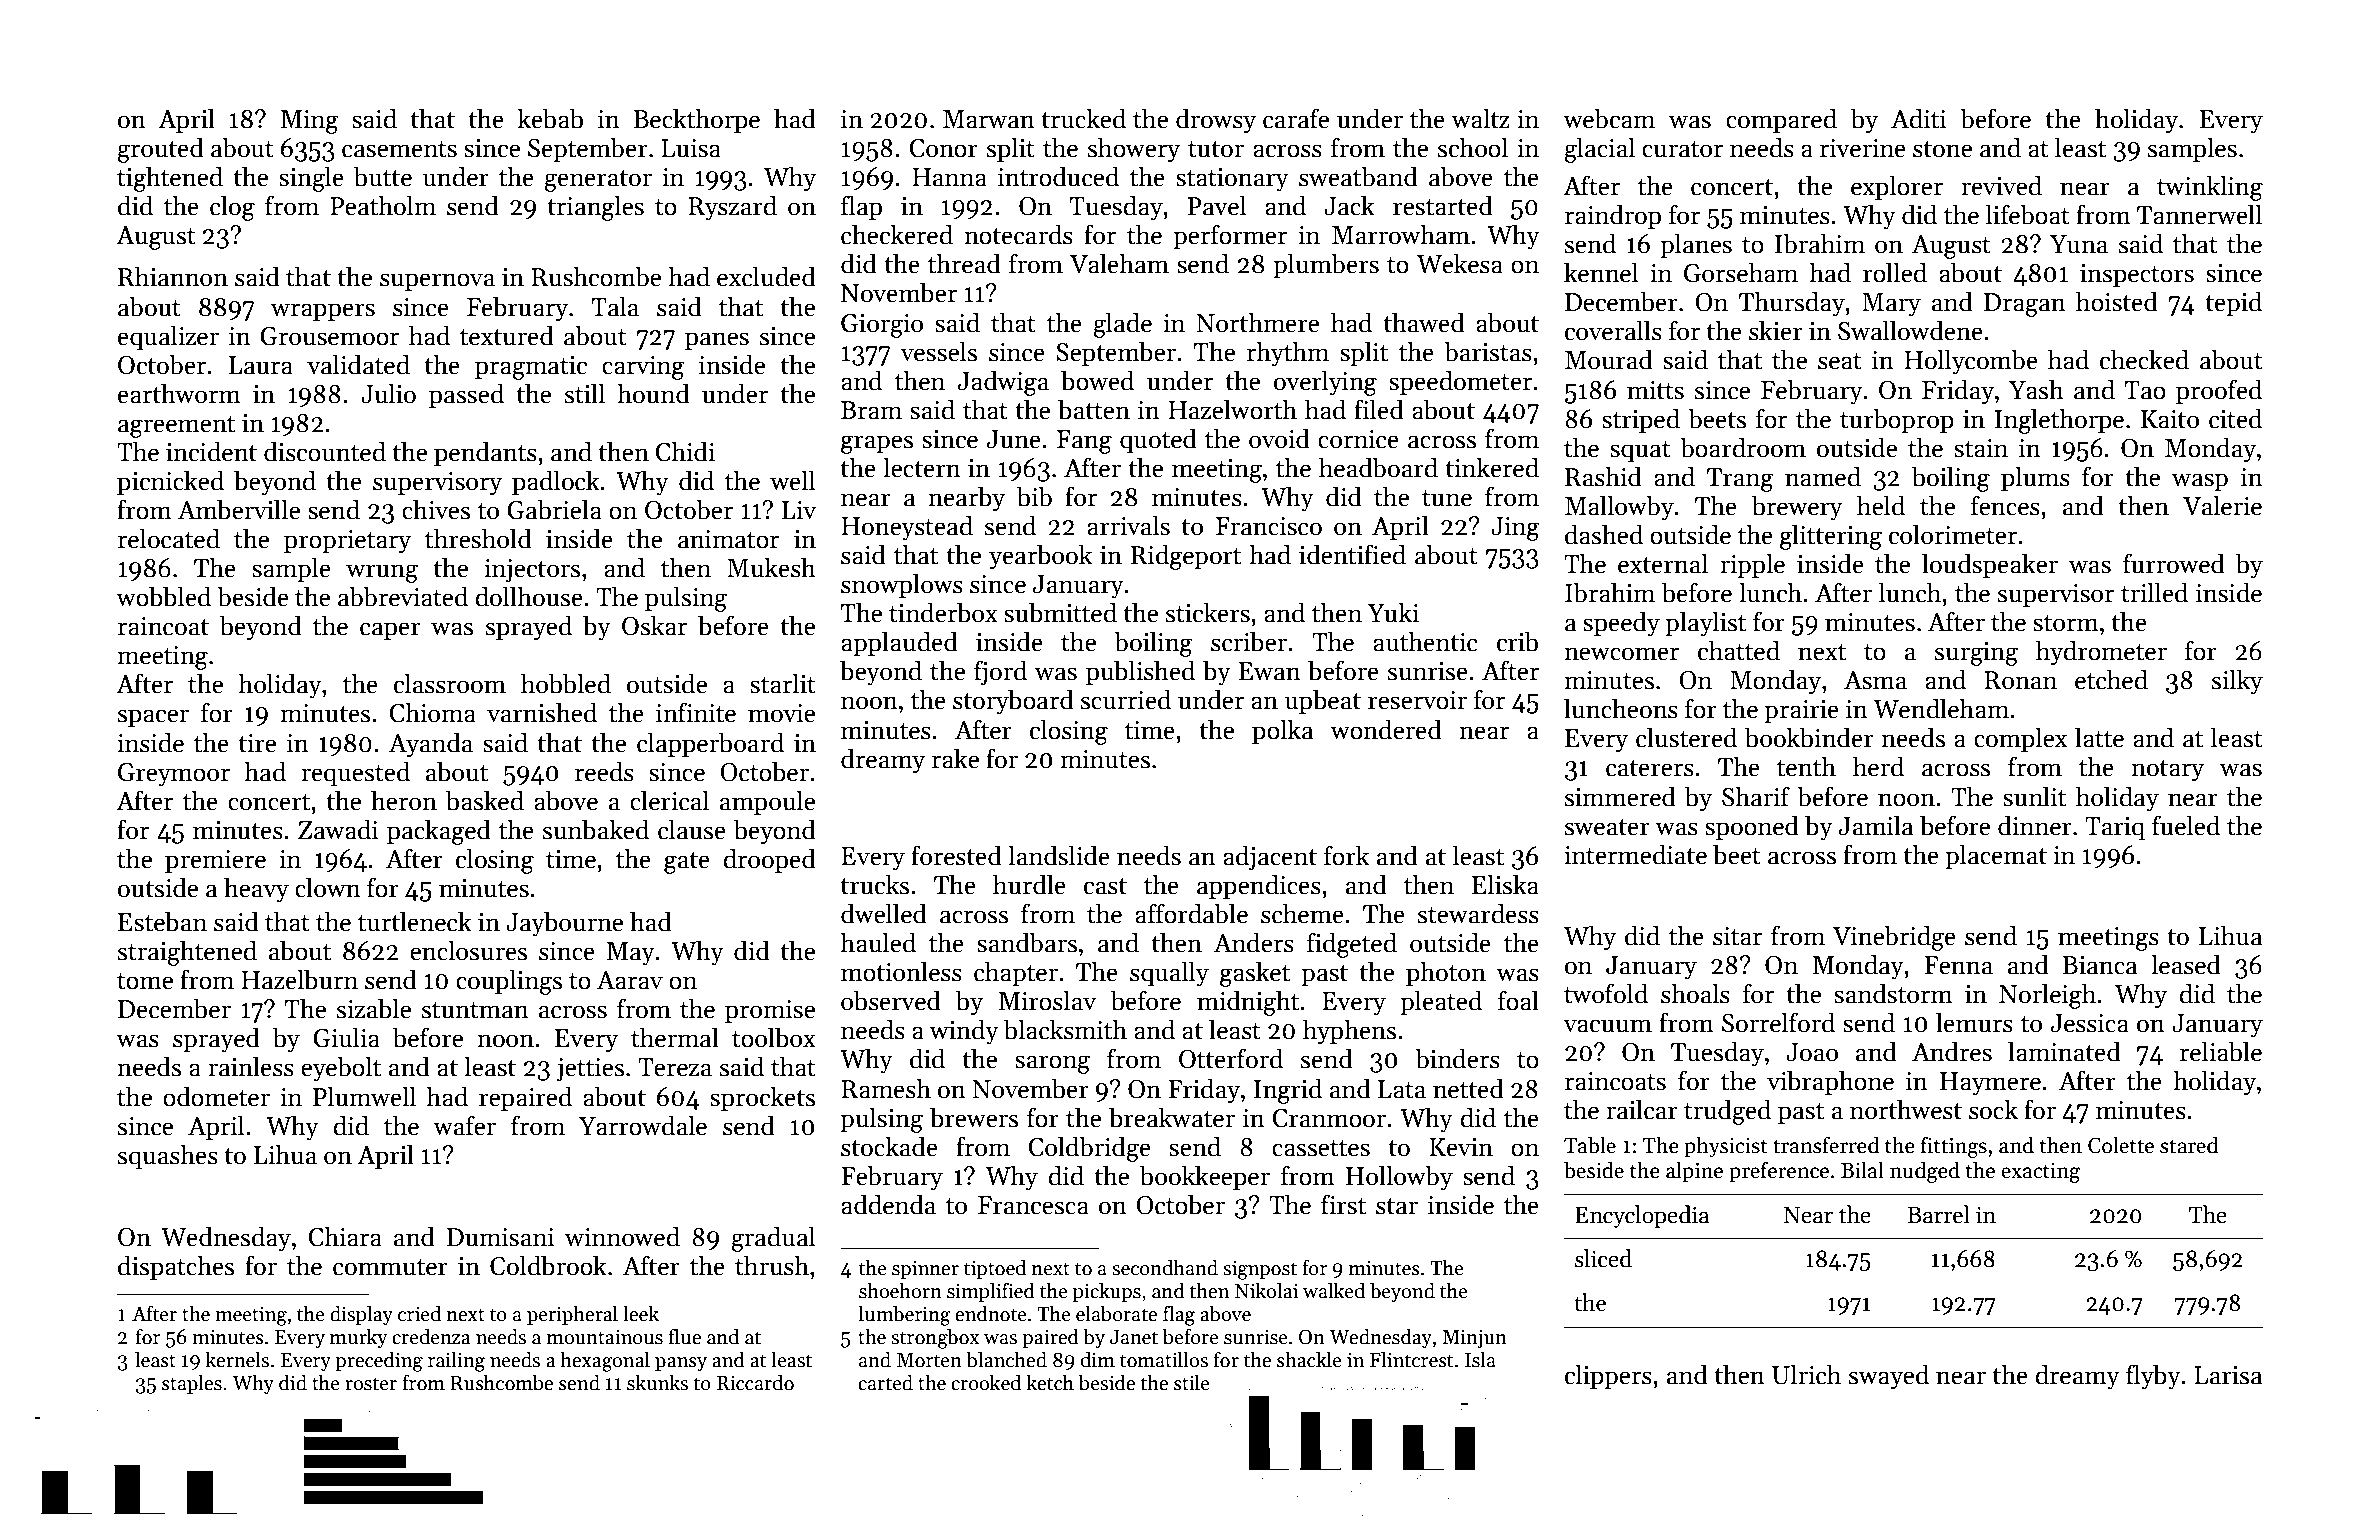 The height and width of the page is (1540, 2380). I want to click on plums, so click(2035, 478).
